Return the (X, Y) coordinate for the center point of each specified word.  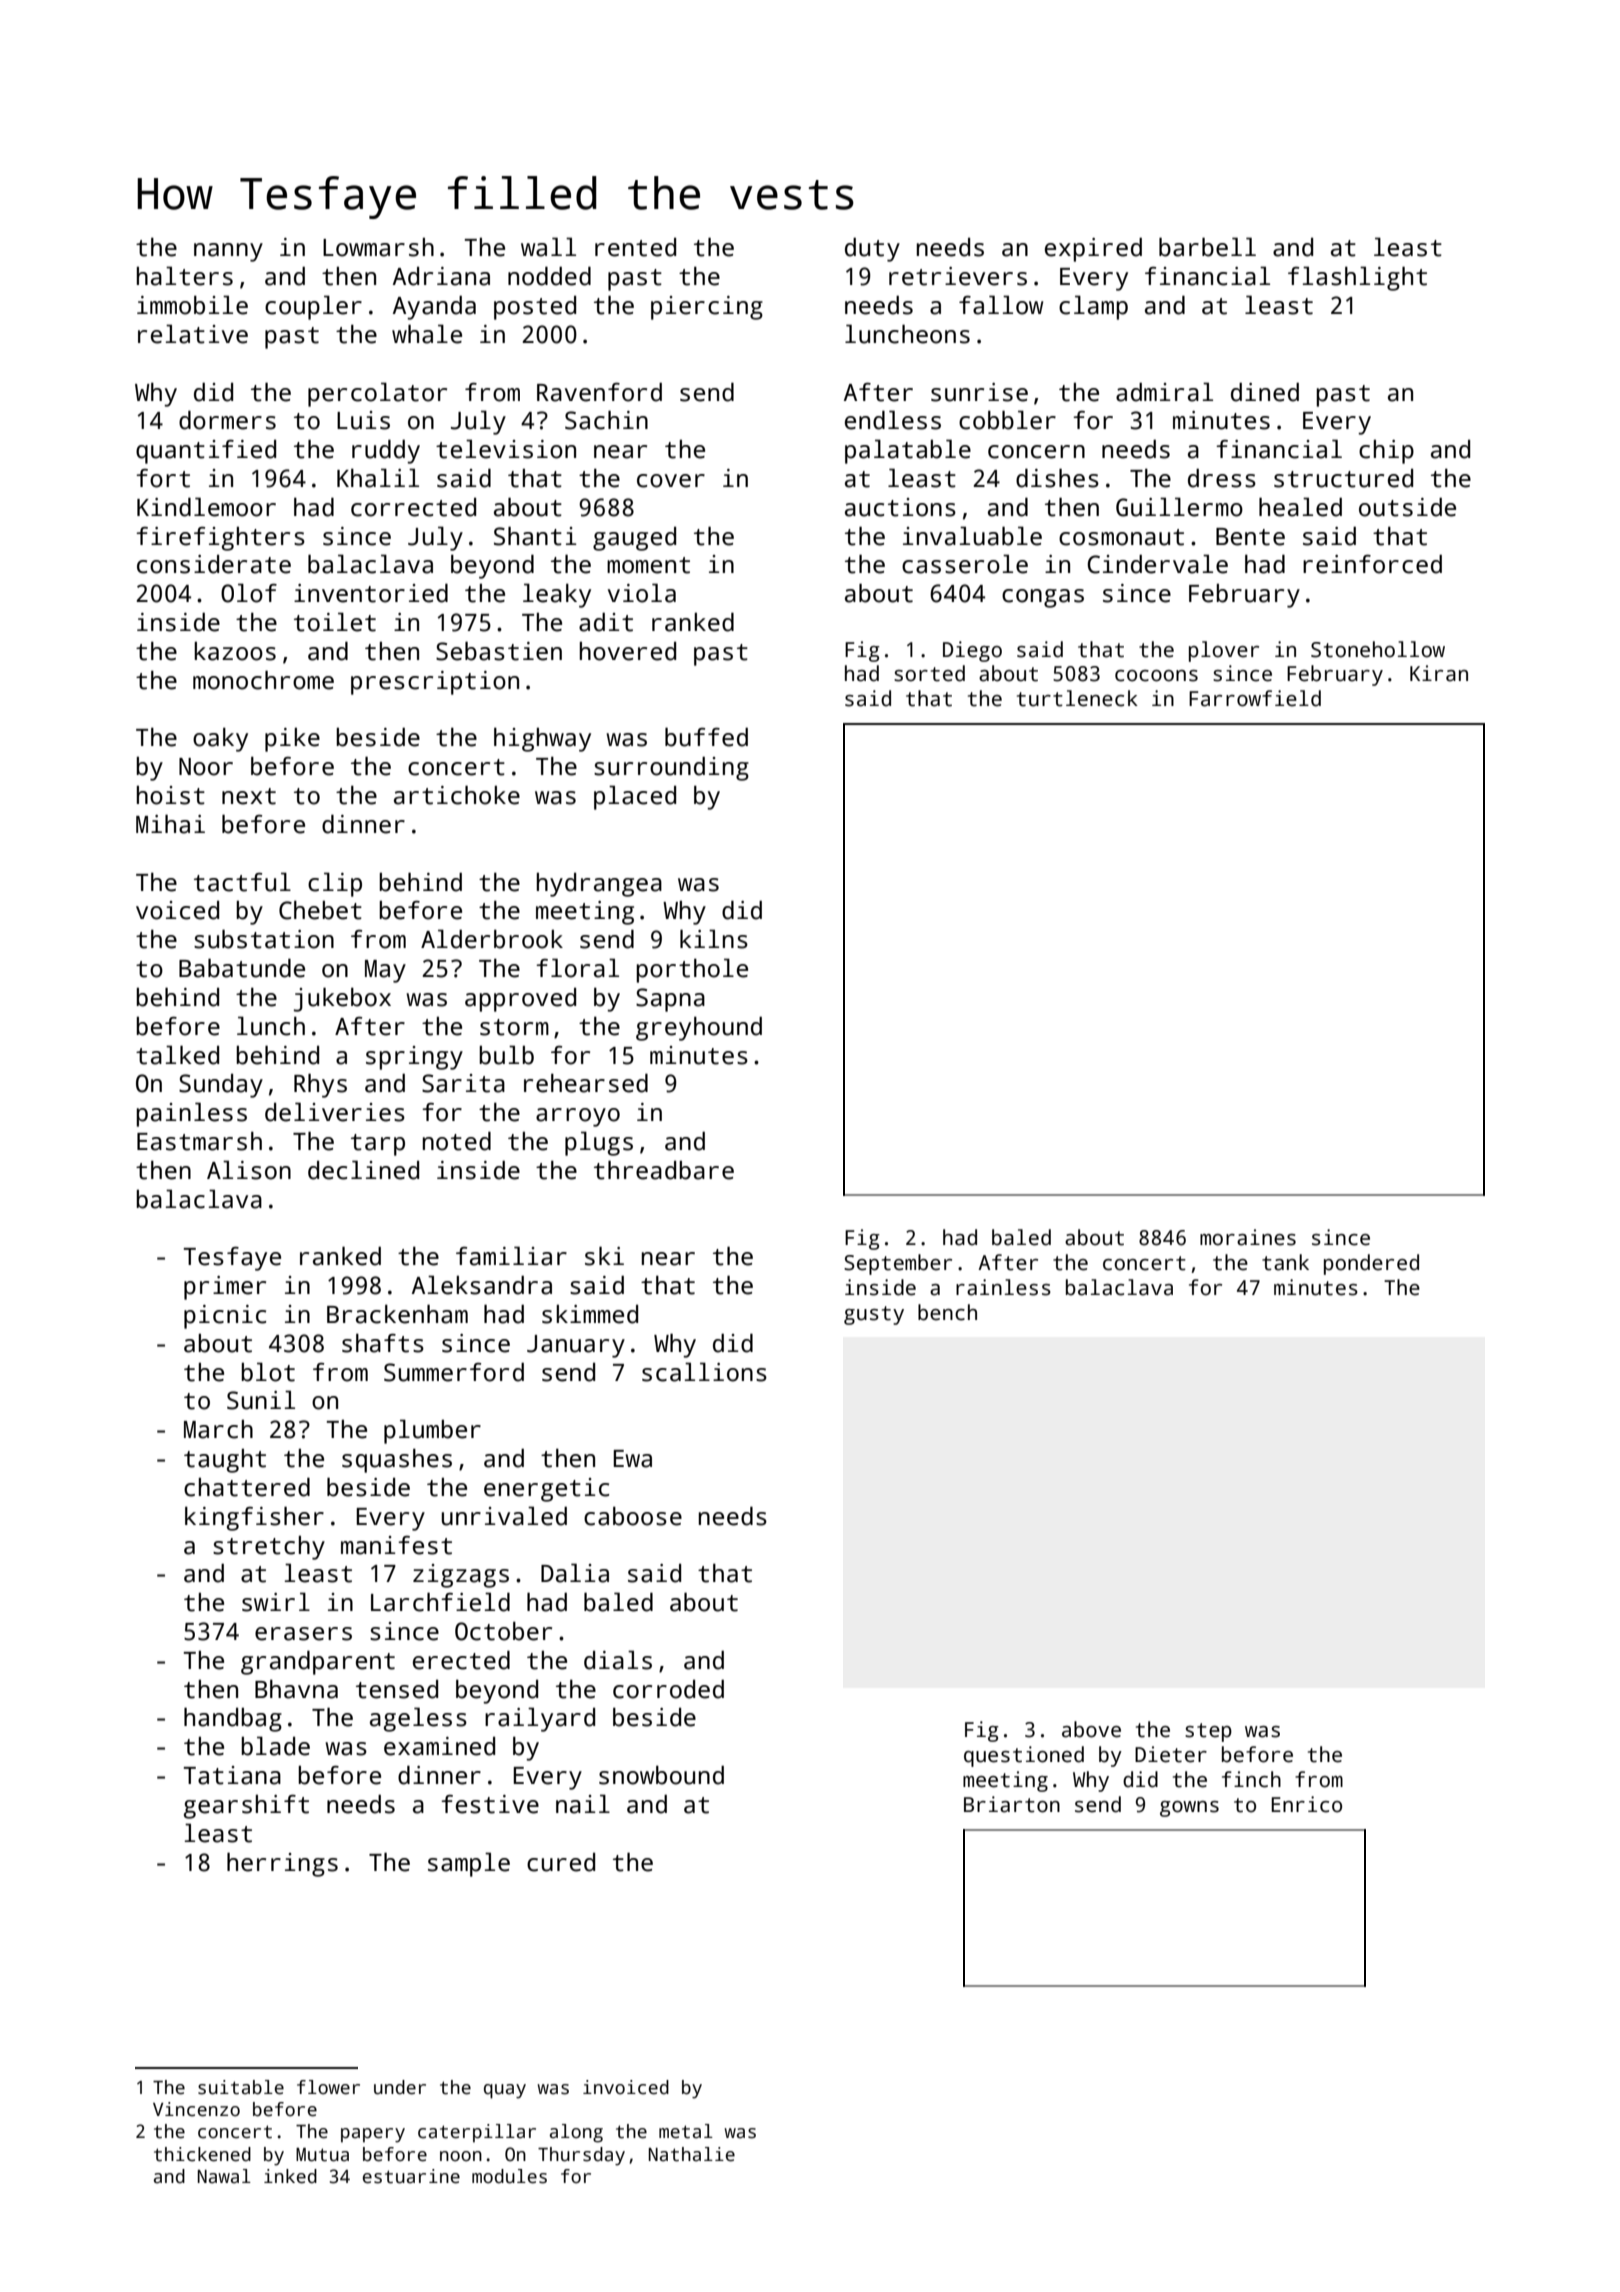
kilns (714, 939)
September (898, 1264)
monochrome (263, 680)
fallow (1001, 305)
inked (290, 2176)
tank (1285, 1262)
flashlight (1357, 278)
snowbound (661, 1775)
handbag (233, 1719)
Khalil (378, 478)
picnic (225, 1317)
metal (686, 2131)
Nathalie (692, 2154)
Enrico (1306, 1804)
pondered (1371, 1264)
